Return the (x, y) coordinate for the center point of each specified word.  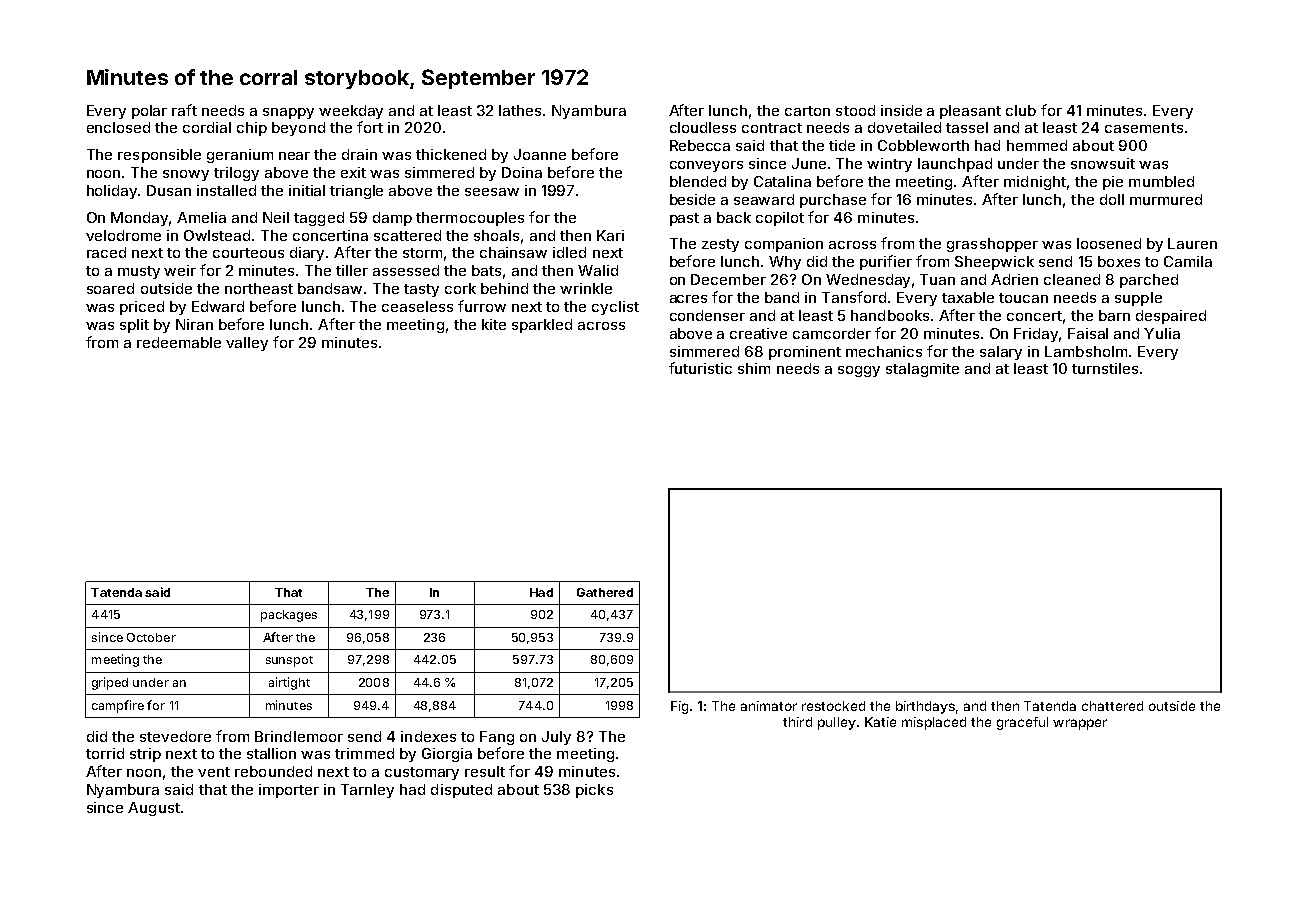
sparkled (542, 326)
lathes (520, 110)
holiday (113, 192)
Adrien (1014, 279)
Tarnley (367, 791)
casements (1144, 128)
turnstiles (1105, 368)
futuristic (700, 368)
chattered (1112, 706)
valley (247, 344)
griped (110, 683)
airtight (289, 683)
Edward (218, 306)
